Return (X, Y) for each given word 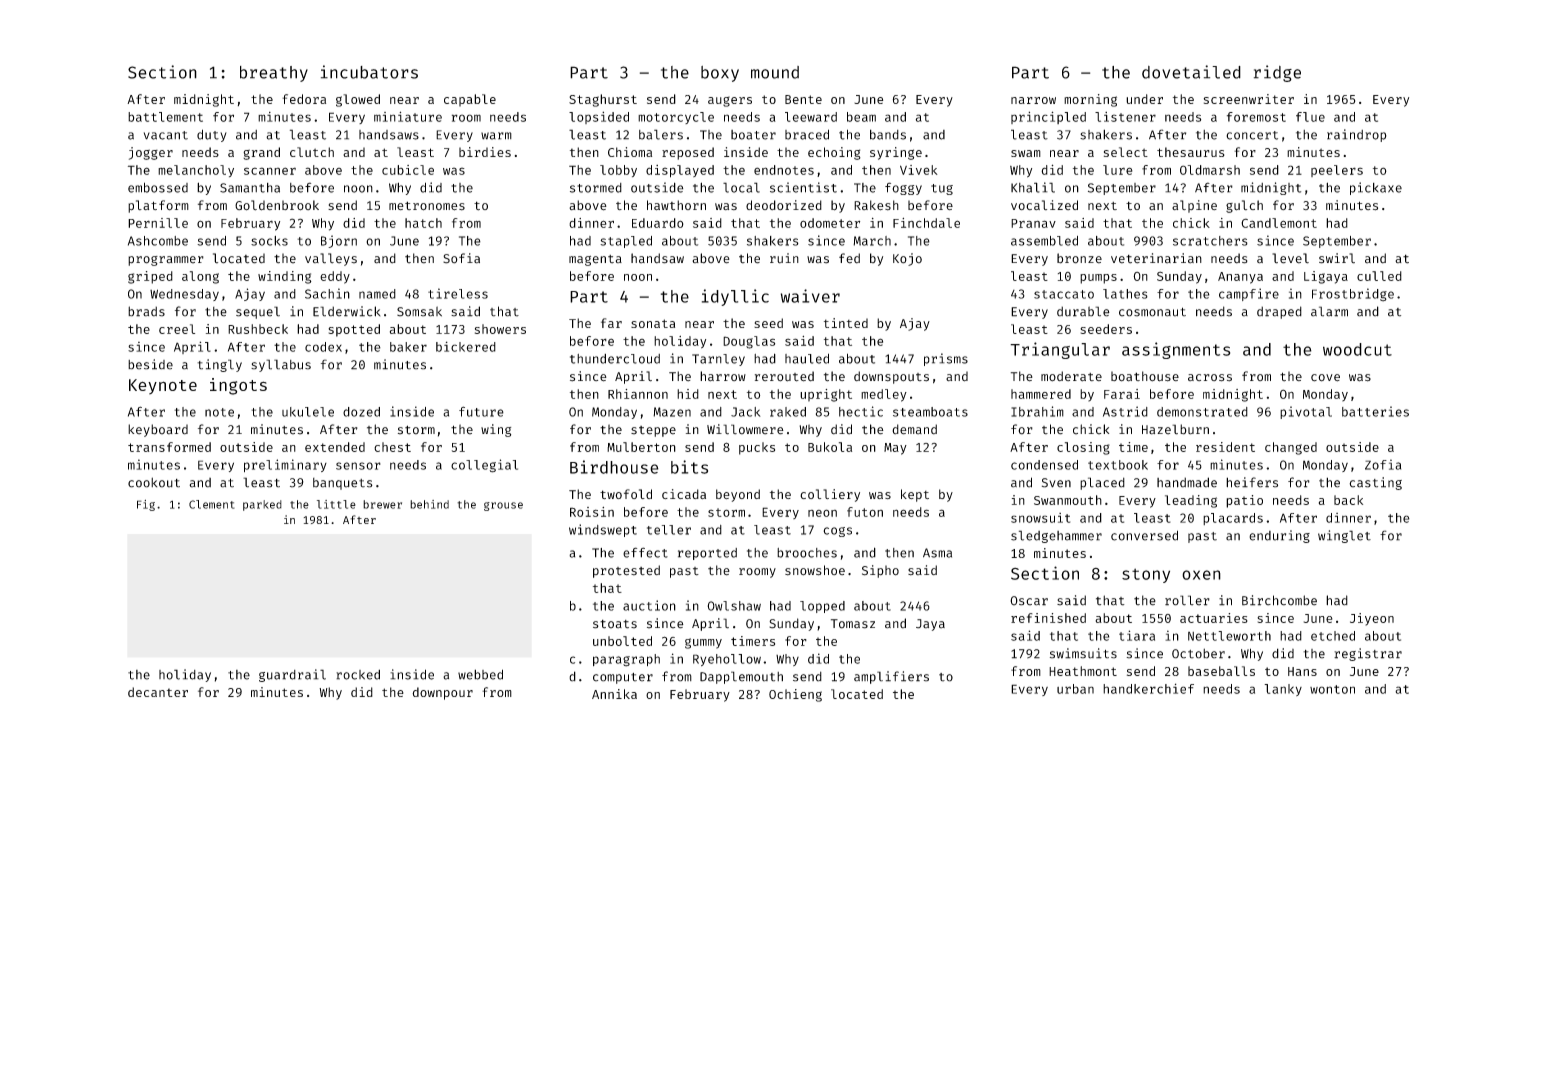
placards (1233, 519)
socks (269, 241)
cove (1325, 378)
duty (212, 135)
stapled (626, 242)
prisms (946, 359)
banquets (343, 484)
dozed (361, 412)
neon (822, 513)
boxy (720, 74)
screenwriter (1249, 99)
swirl (1337, 258)
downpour (442, 693)
